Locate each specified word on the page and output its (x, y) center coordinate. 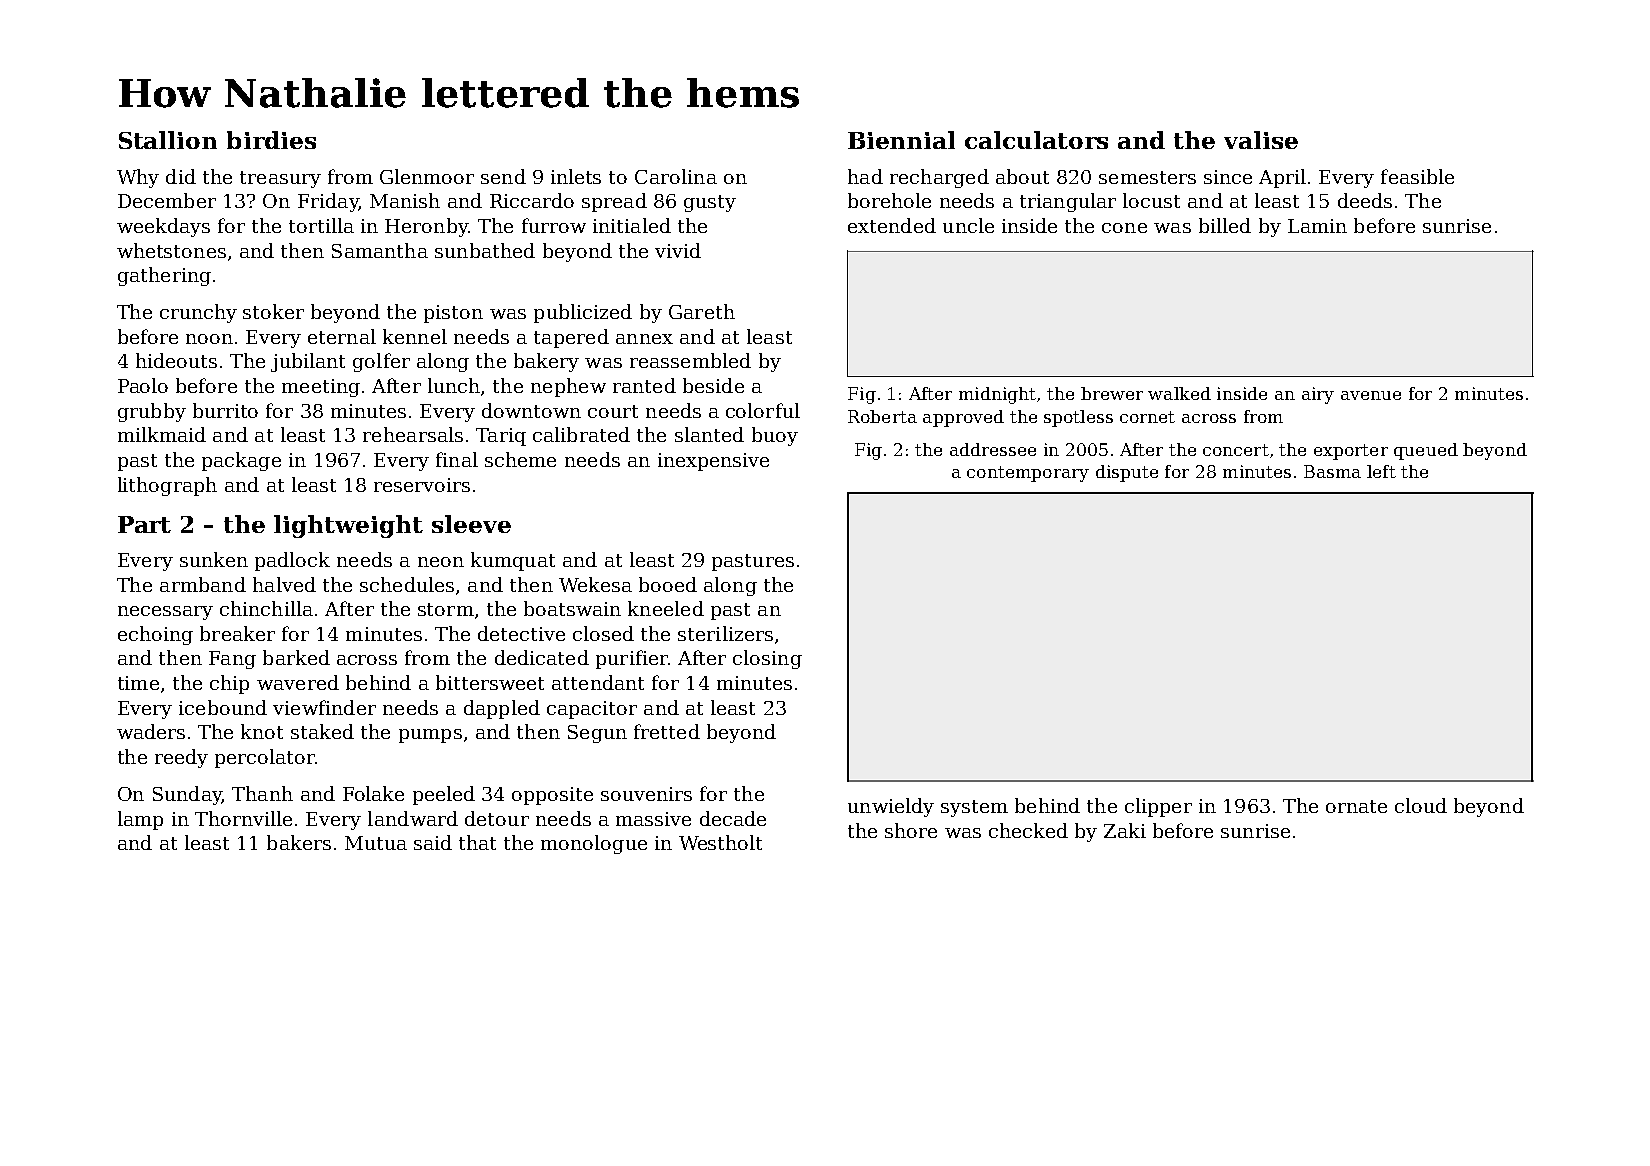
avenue (1371, 395)
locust (1151, 200)
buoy (775, 436)
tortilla (321, 225)
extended (892, 225)
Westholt (720, 842)
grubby (152, 412)
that (477, 842)
